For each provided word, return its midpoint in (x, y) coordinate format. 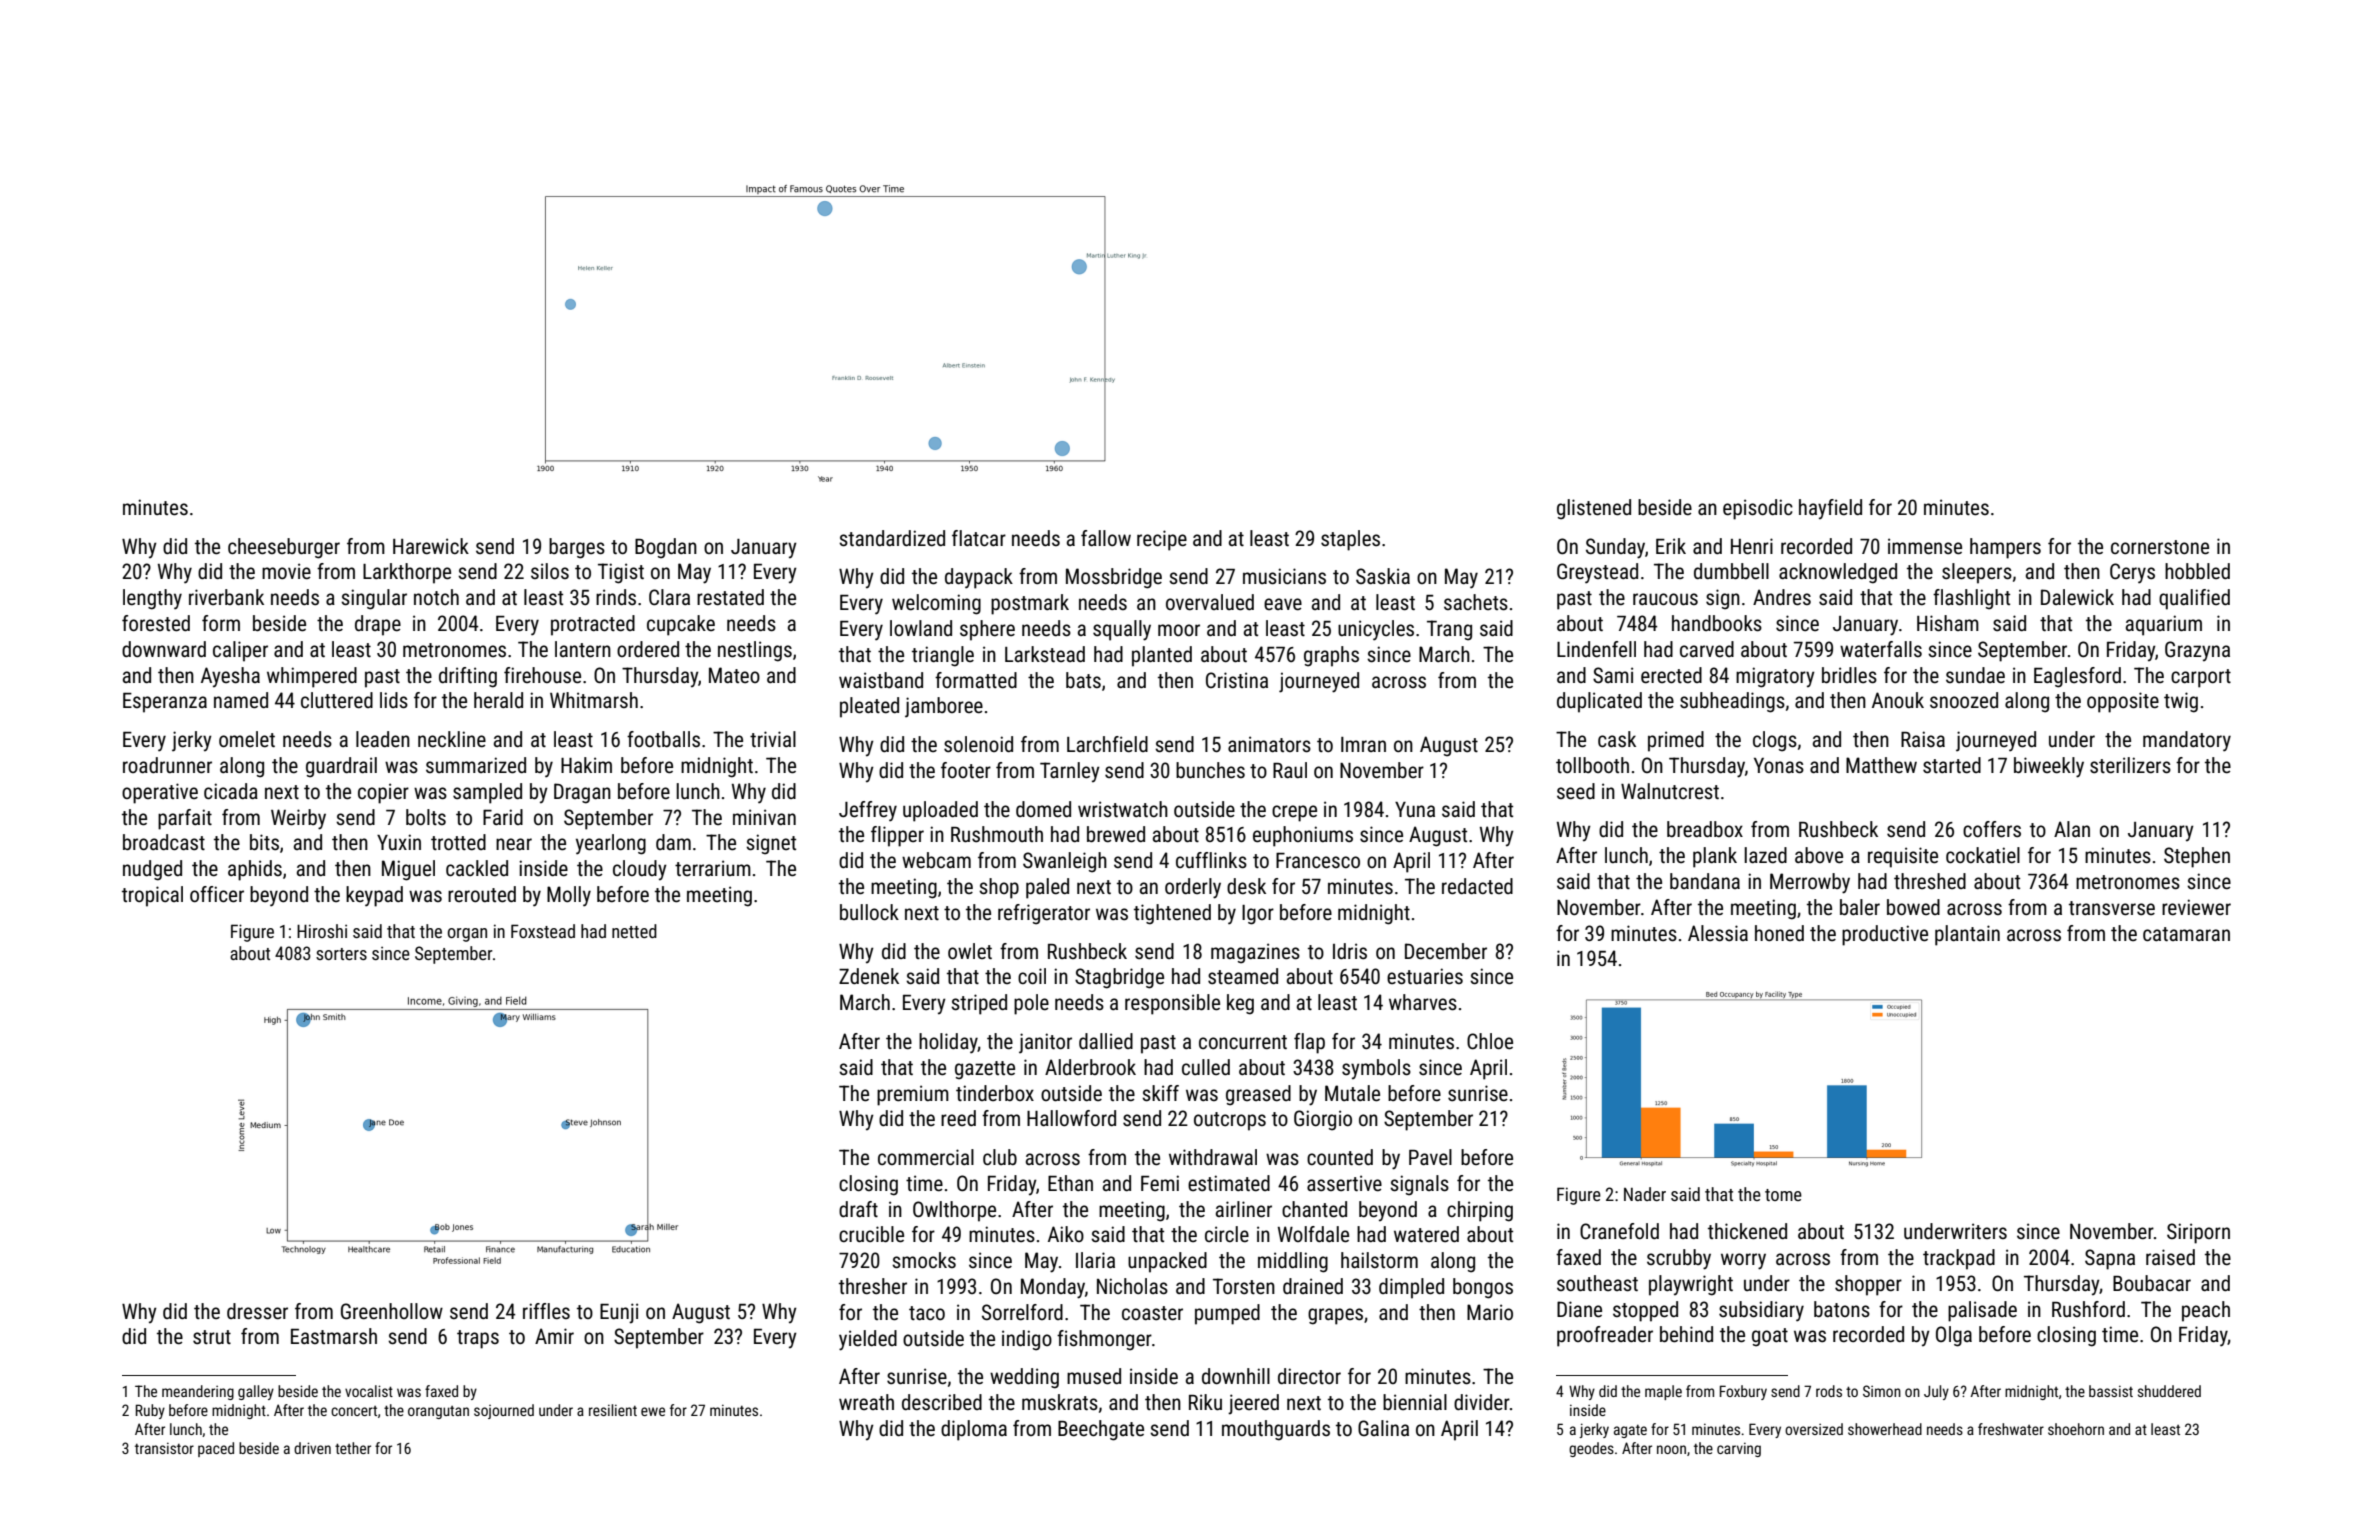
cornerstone (2160, 547)
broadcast (164, 842)
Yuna (1415, 809)
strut (212, 1337)
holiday (948, 1043)
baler (1860, 907)
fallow (1106, 538)
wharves (1423, 1002)
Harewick (431, 546)
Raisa (1923, 739)
